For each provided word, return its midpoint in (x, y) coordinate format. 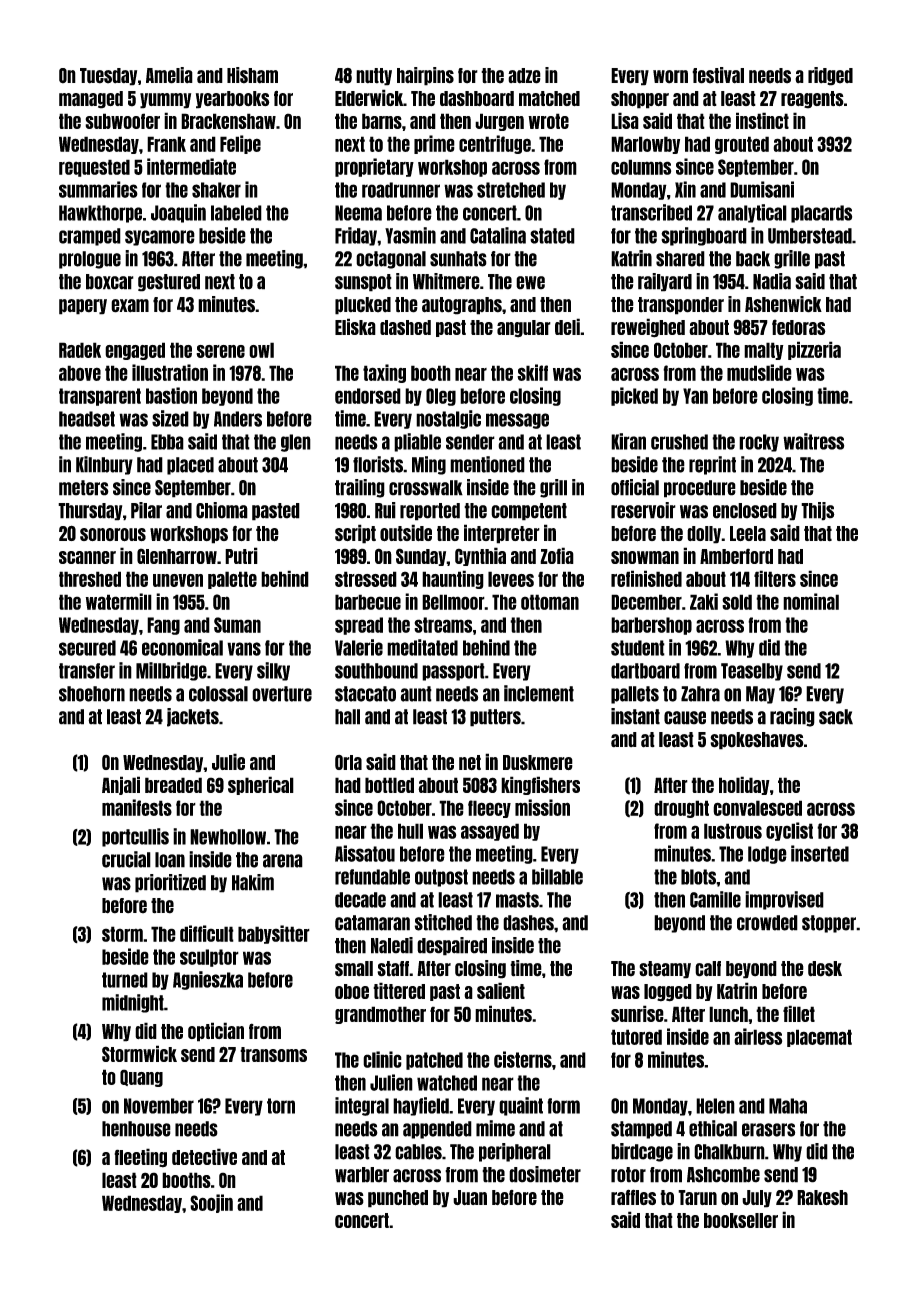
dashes (528, 923)
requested (94, 168)
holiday (744, 785)
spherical (261, 785)
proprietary (374, 167)
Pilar (146, 510)
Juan (470, 1197)
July (757, 1199)
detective (204, 1156)
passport (453, 672)
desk (825, 969)
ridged (830, 76)
